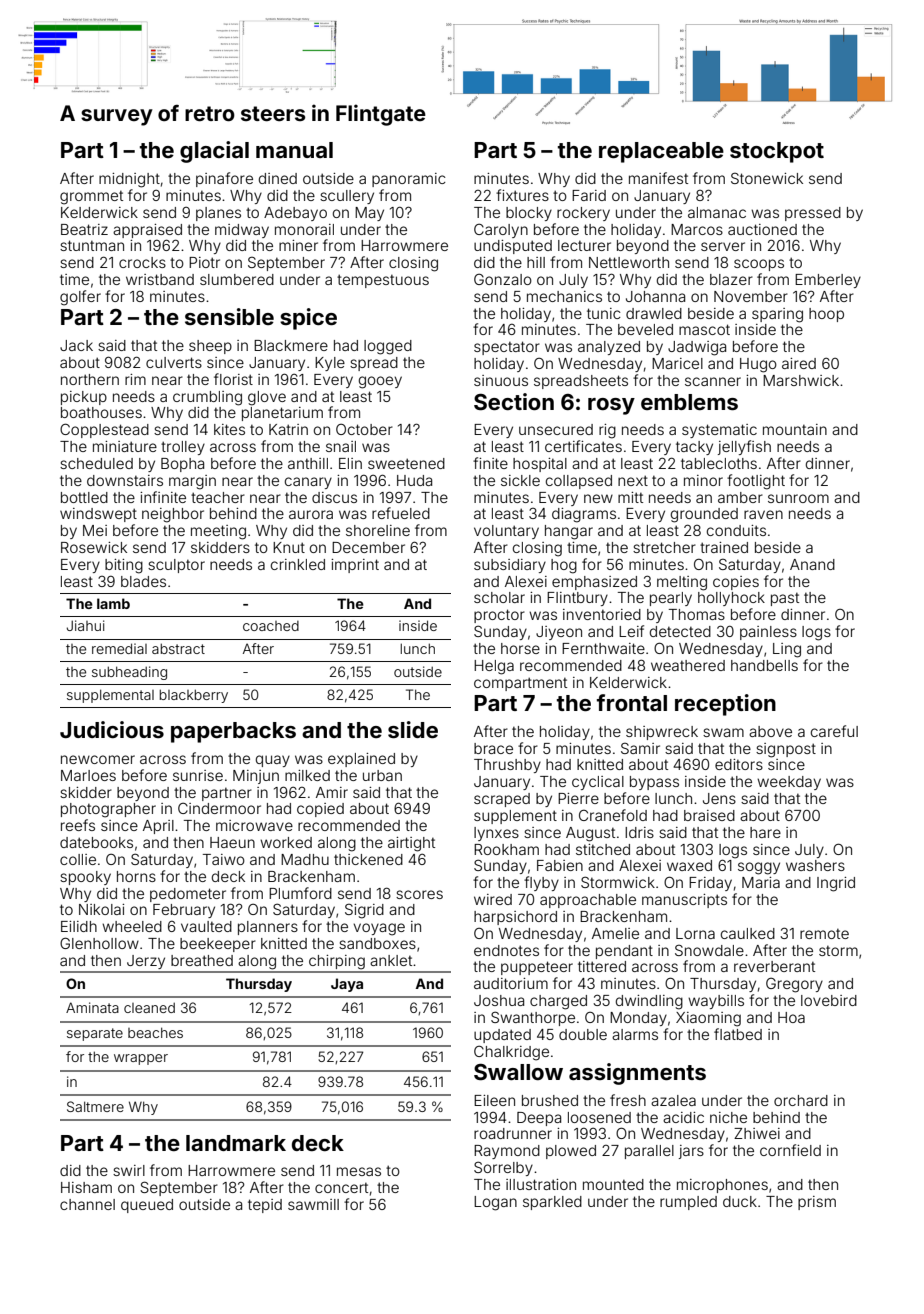  What do you see at coordinates (224, 859) in the page?
I see `Taiwo` at bounding box center [224, 859].
